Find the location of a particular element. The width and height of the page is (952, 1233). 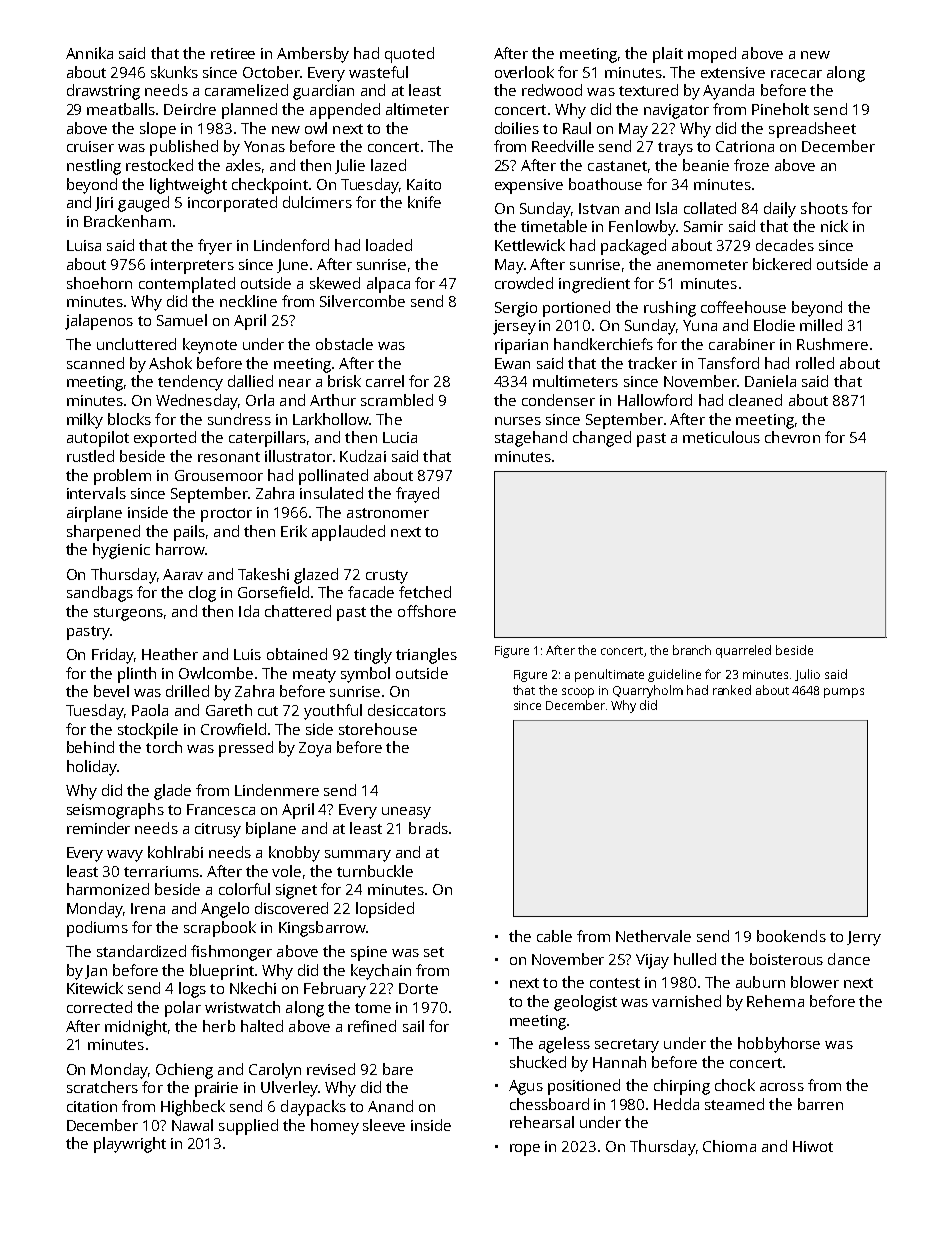

Erik is located at coordinates (294, 531).
